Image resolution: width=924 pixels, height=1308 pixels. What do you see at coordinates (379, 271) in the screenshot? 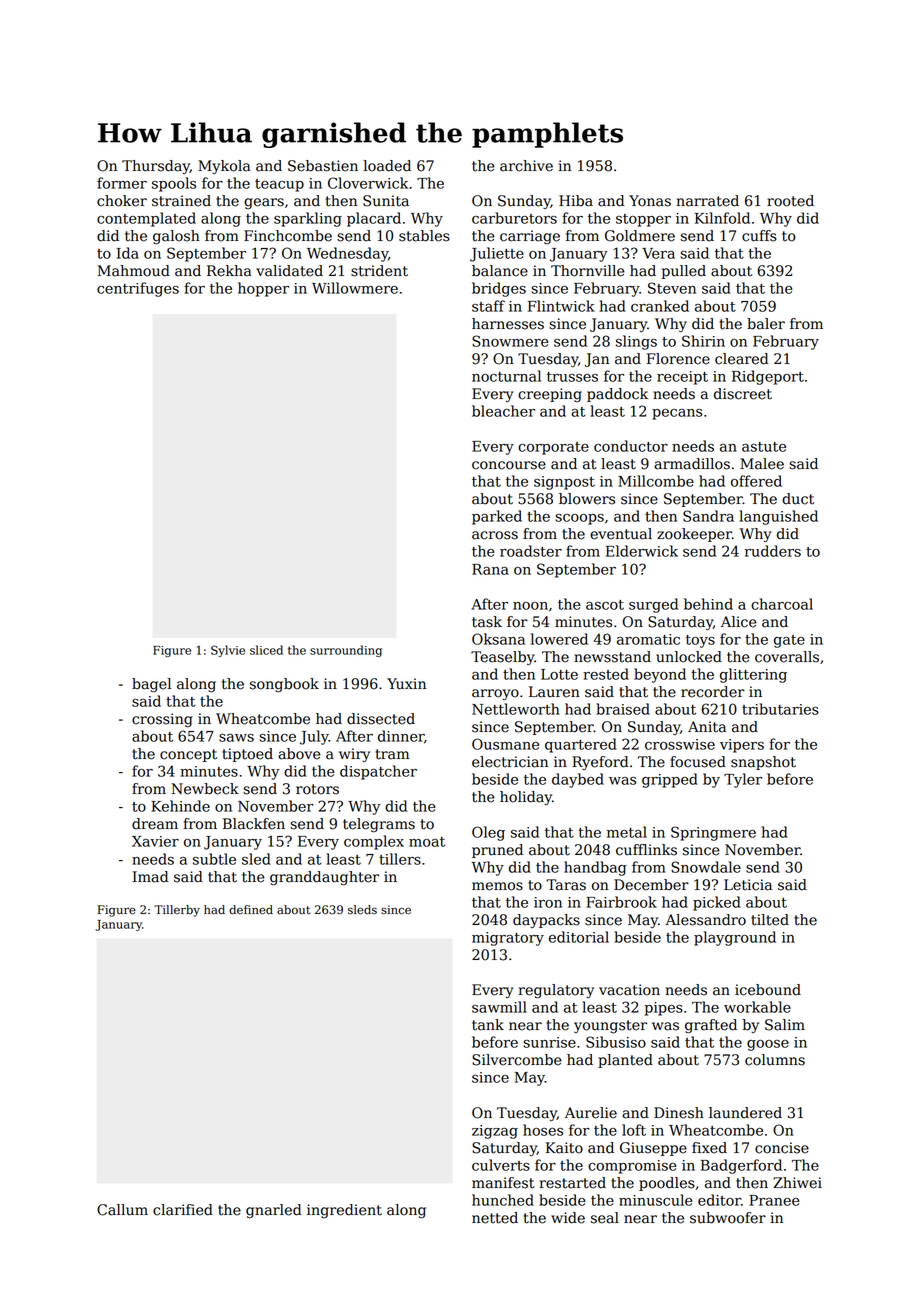
I see `strident` at bounding box center [379, 271].
